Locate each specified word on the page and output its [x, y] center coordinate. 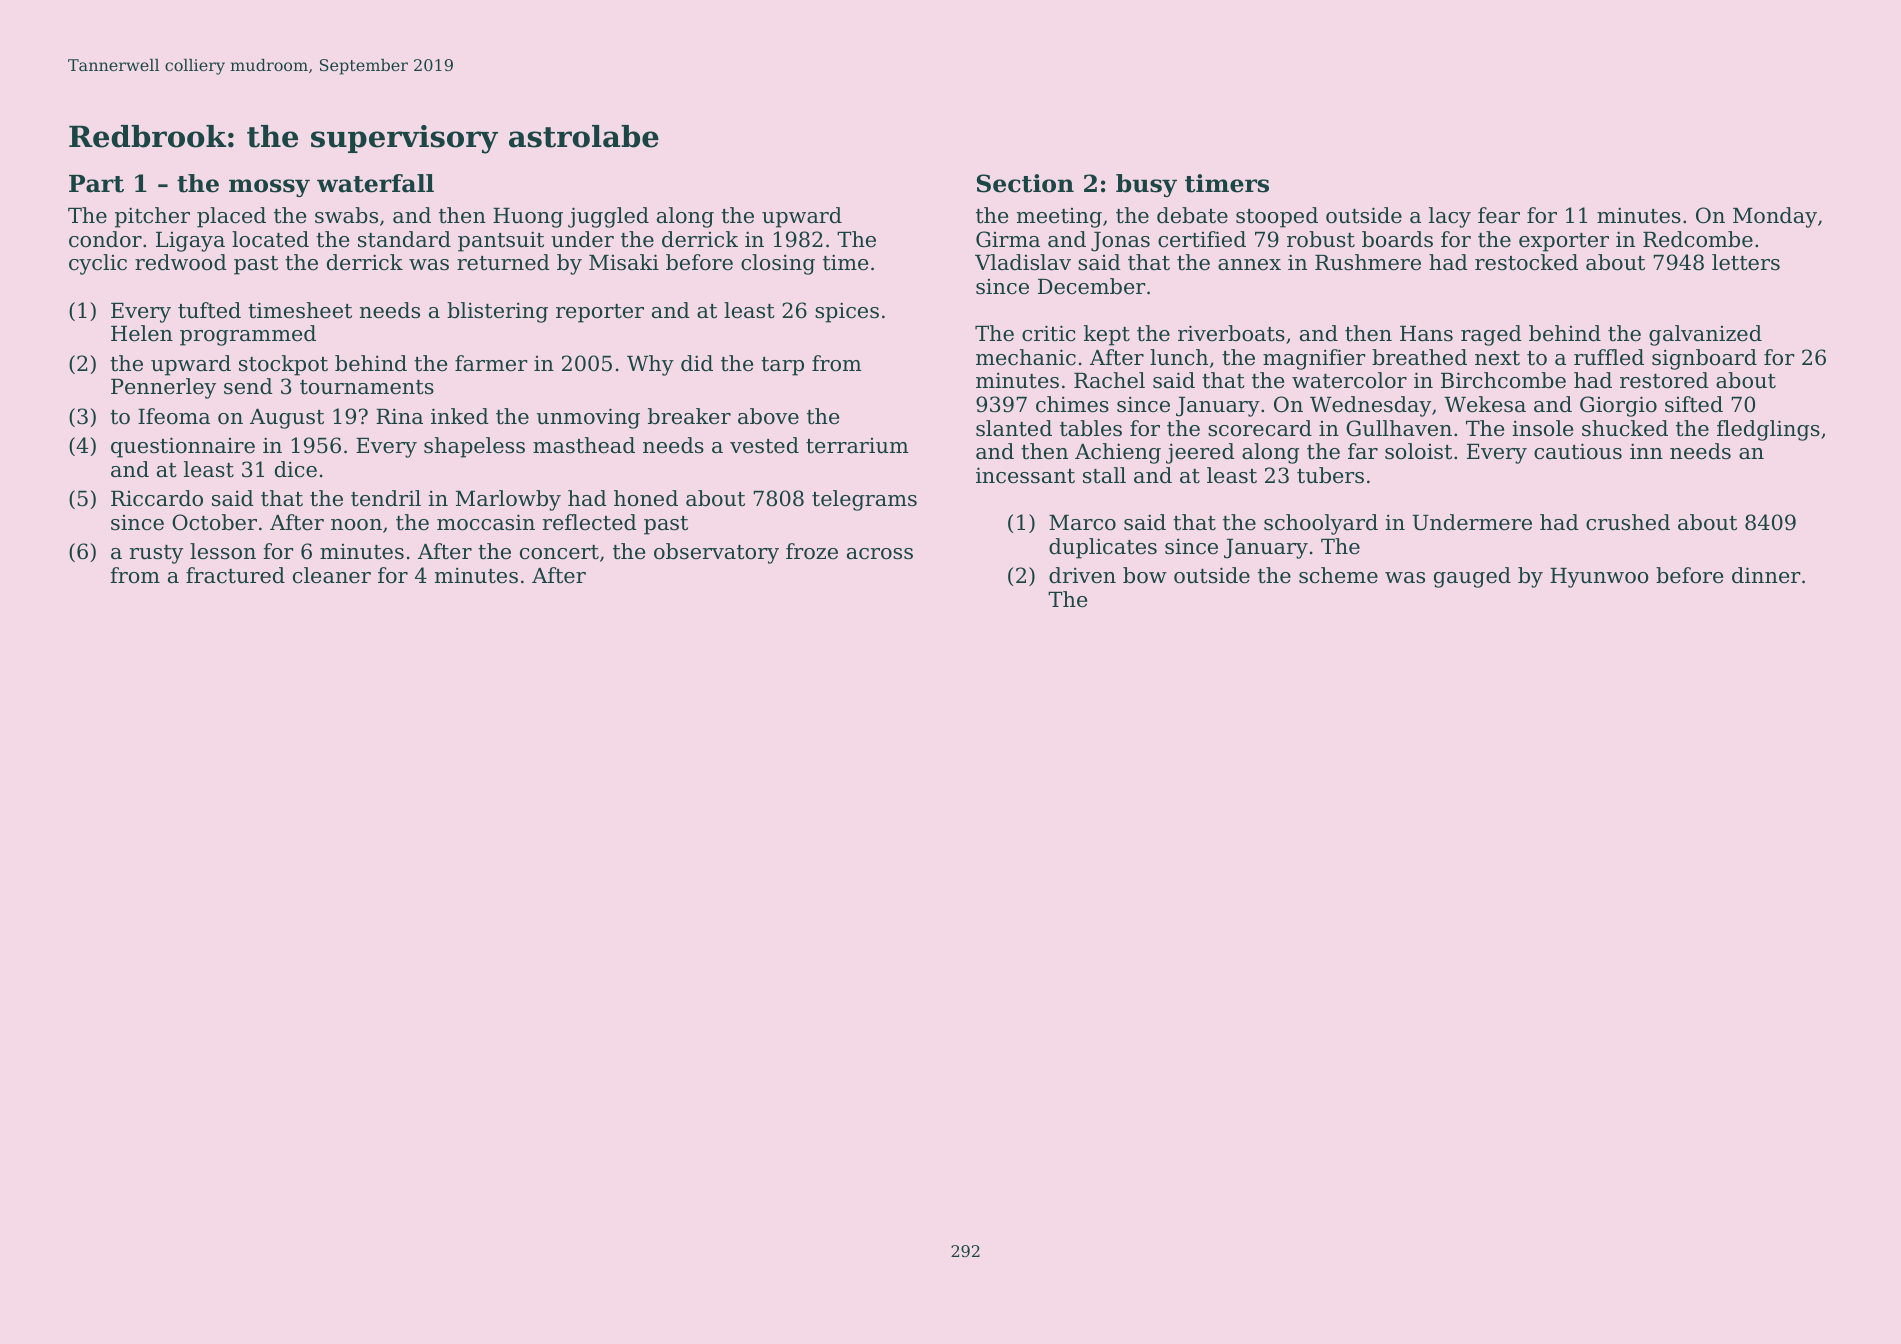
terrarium [857, 446]
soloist [1418, 451]
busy [1146, 185]
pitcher [152, 217]
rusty [156, 554]
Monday [1775, 217]
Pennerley [163, 388]
